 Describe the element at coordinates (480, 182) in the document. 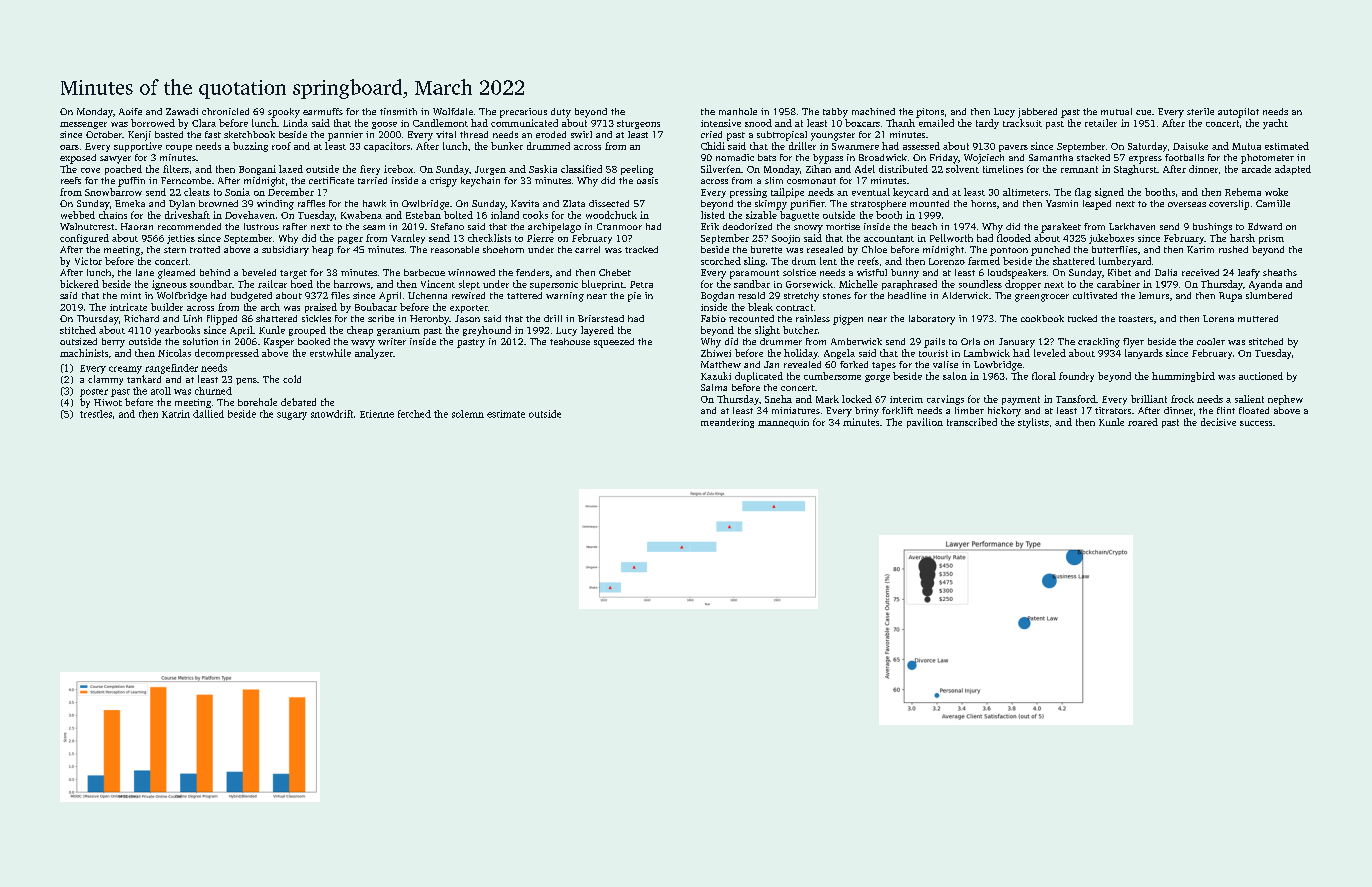

I see `keychain` at that location.
